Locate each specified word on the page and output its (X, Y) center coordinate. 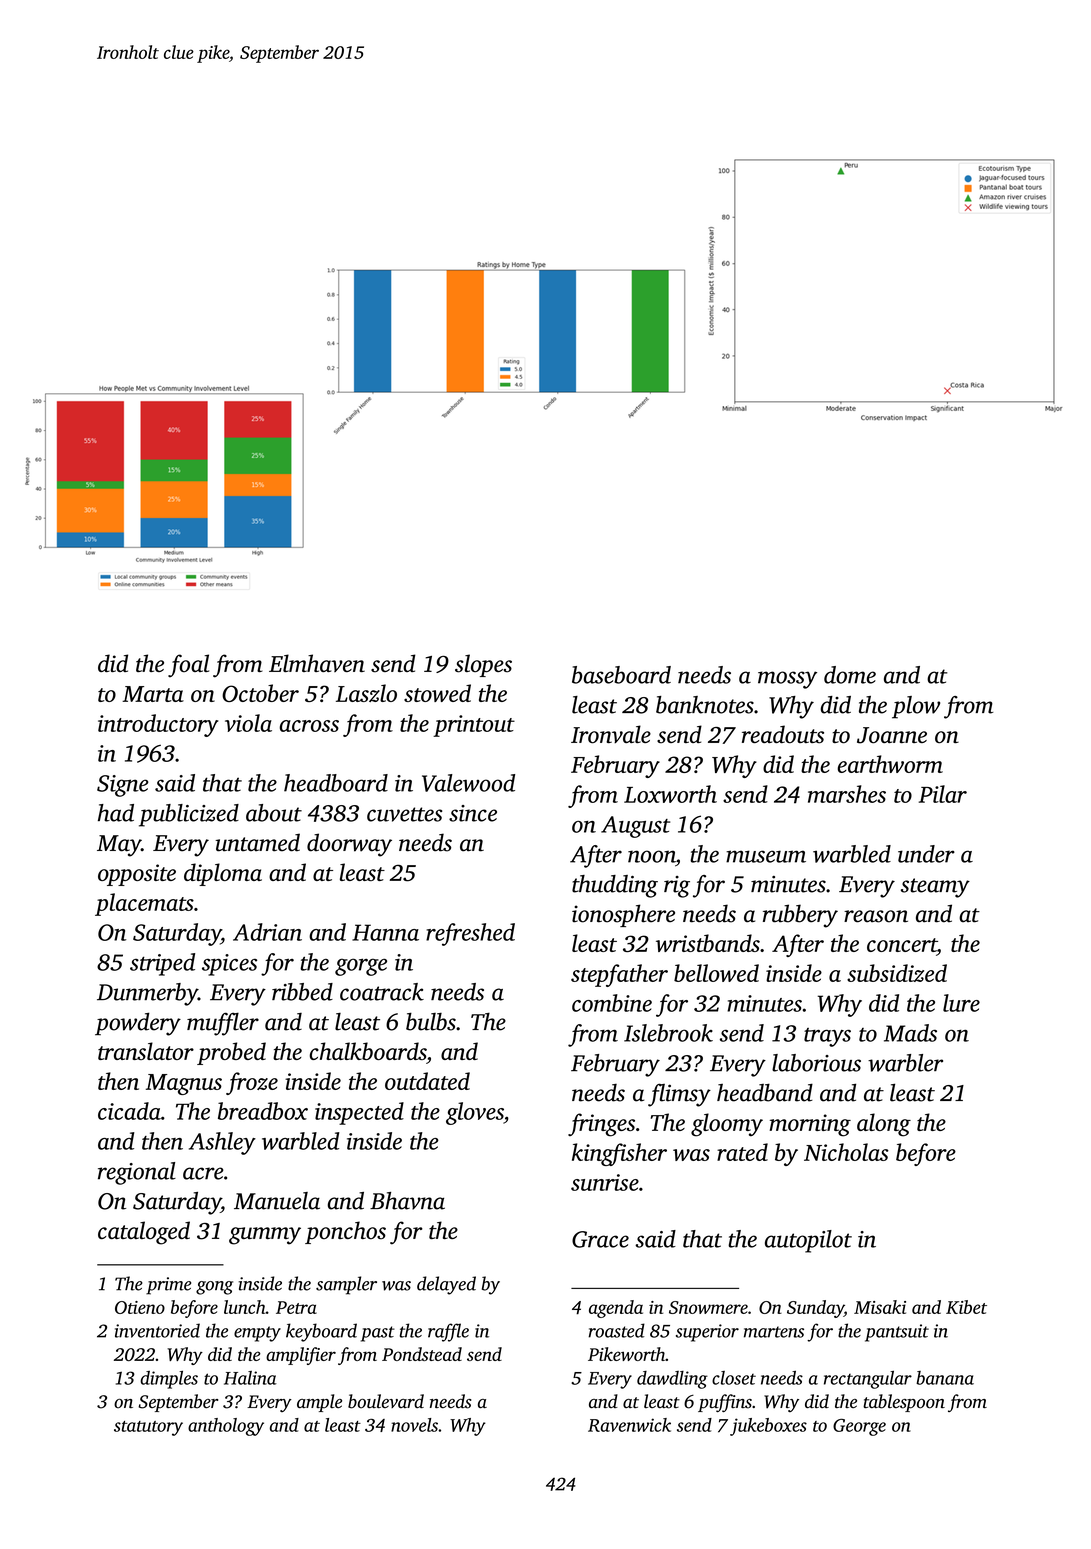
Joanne (892, 735)
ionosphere (623, 915)
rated (742, 1152)
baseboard (621, 675)
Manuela (277, 1201)
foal (188, 666)
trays (827, 1037)
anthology (226, 1427)
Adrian (267, 932)
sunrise (605, 1182)
